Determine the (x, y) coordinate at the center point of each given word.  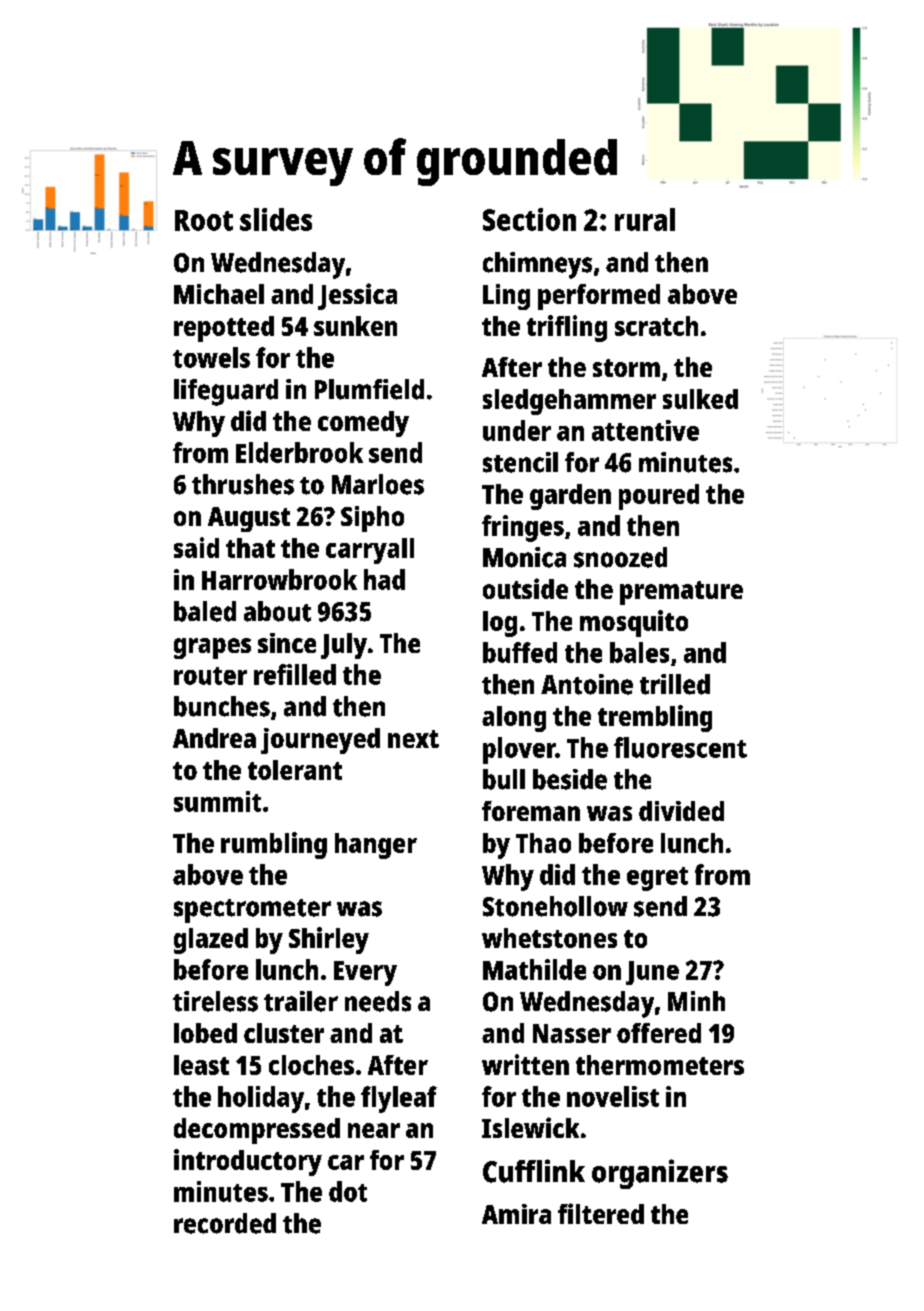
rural (645, 219)
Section (529, 219)
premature (681, 593)
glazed (211, 941)
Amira (516, 1214)
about (277, 611)
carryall (370, 551)
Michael (219, 294)
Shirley (329, 940)
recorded (225, 1223)
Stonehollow (555, 906)
